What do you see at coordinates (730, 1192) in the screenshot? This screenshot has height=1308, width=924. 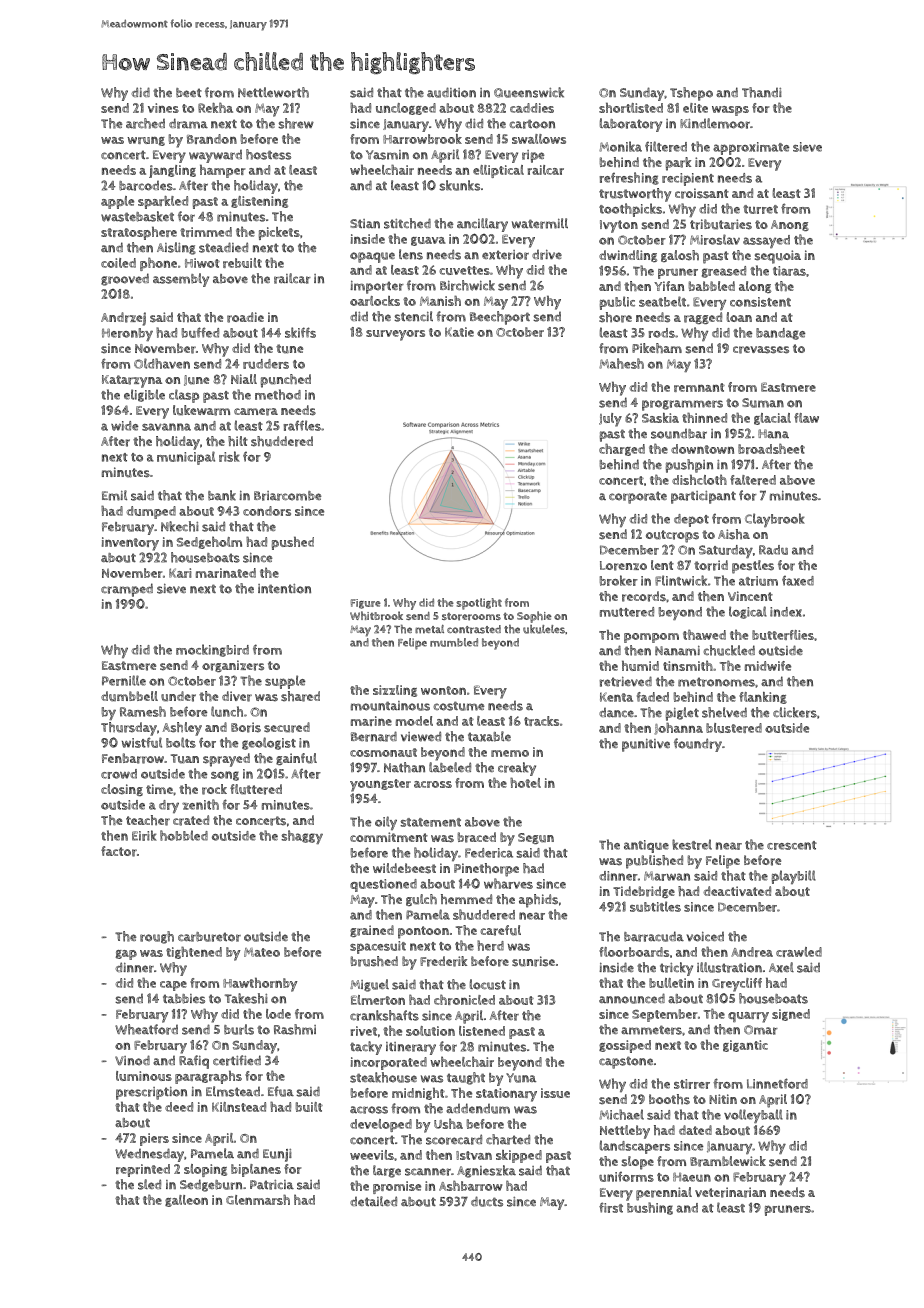 I see `veterinarian` at bounding box center [730, 1192].
